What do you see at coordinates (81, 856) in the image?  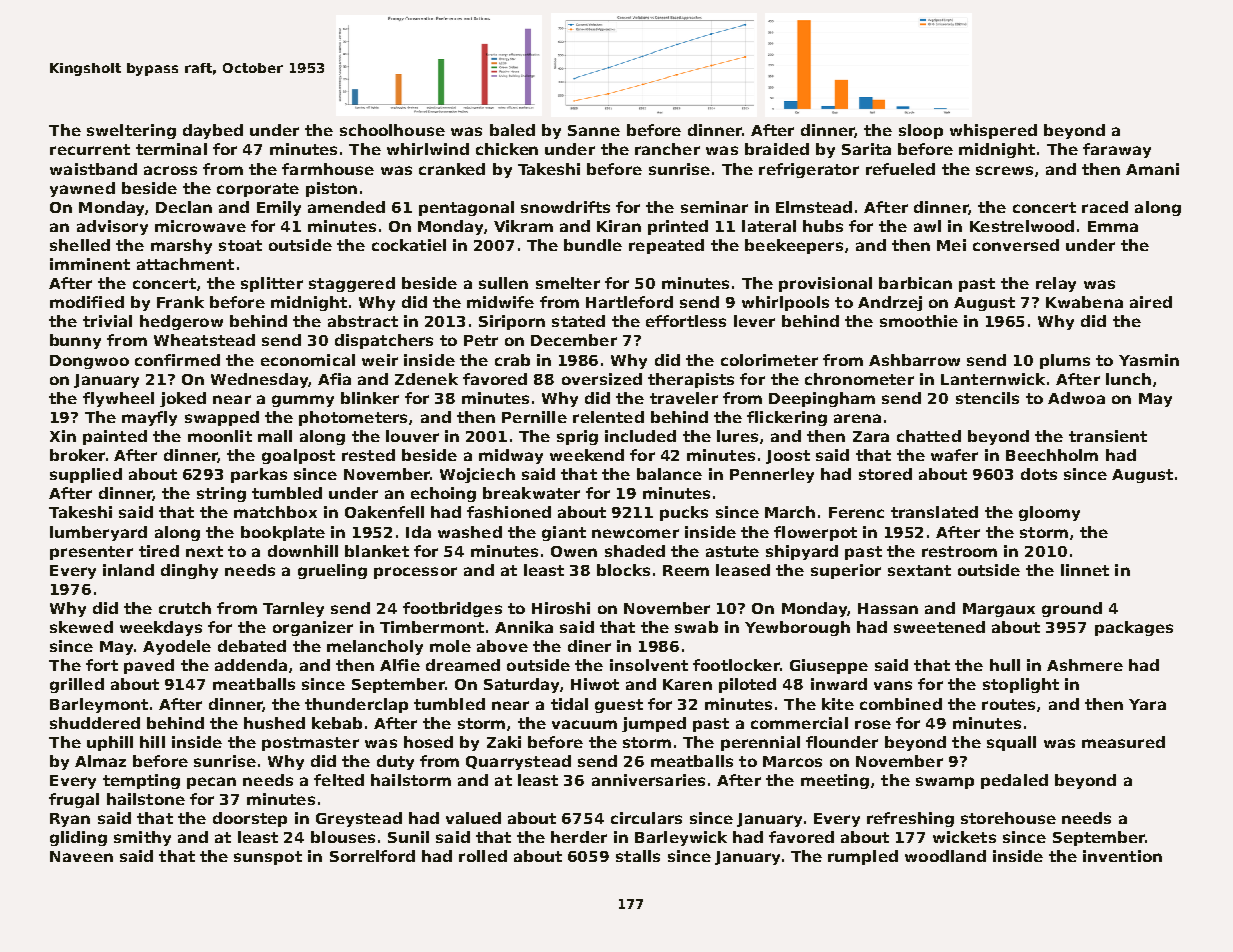 I see `Naveen` at bounding box center [81, 856].
